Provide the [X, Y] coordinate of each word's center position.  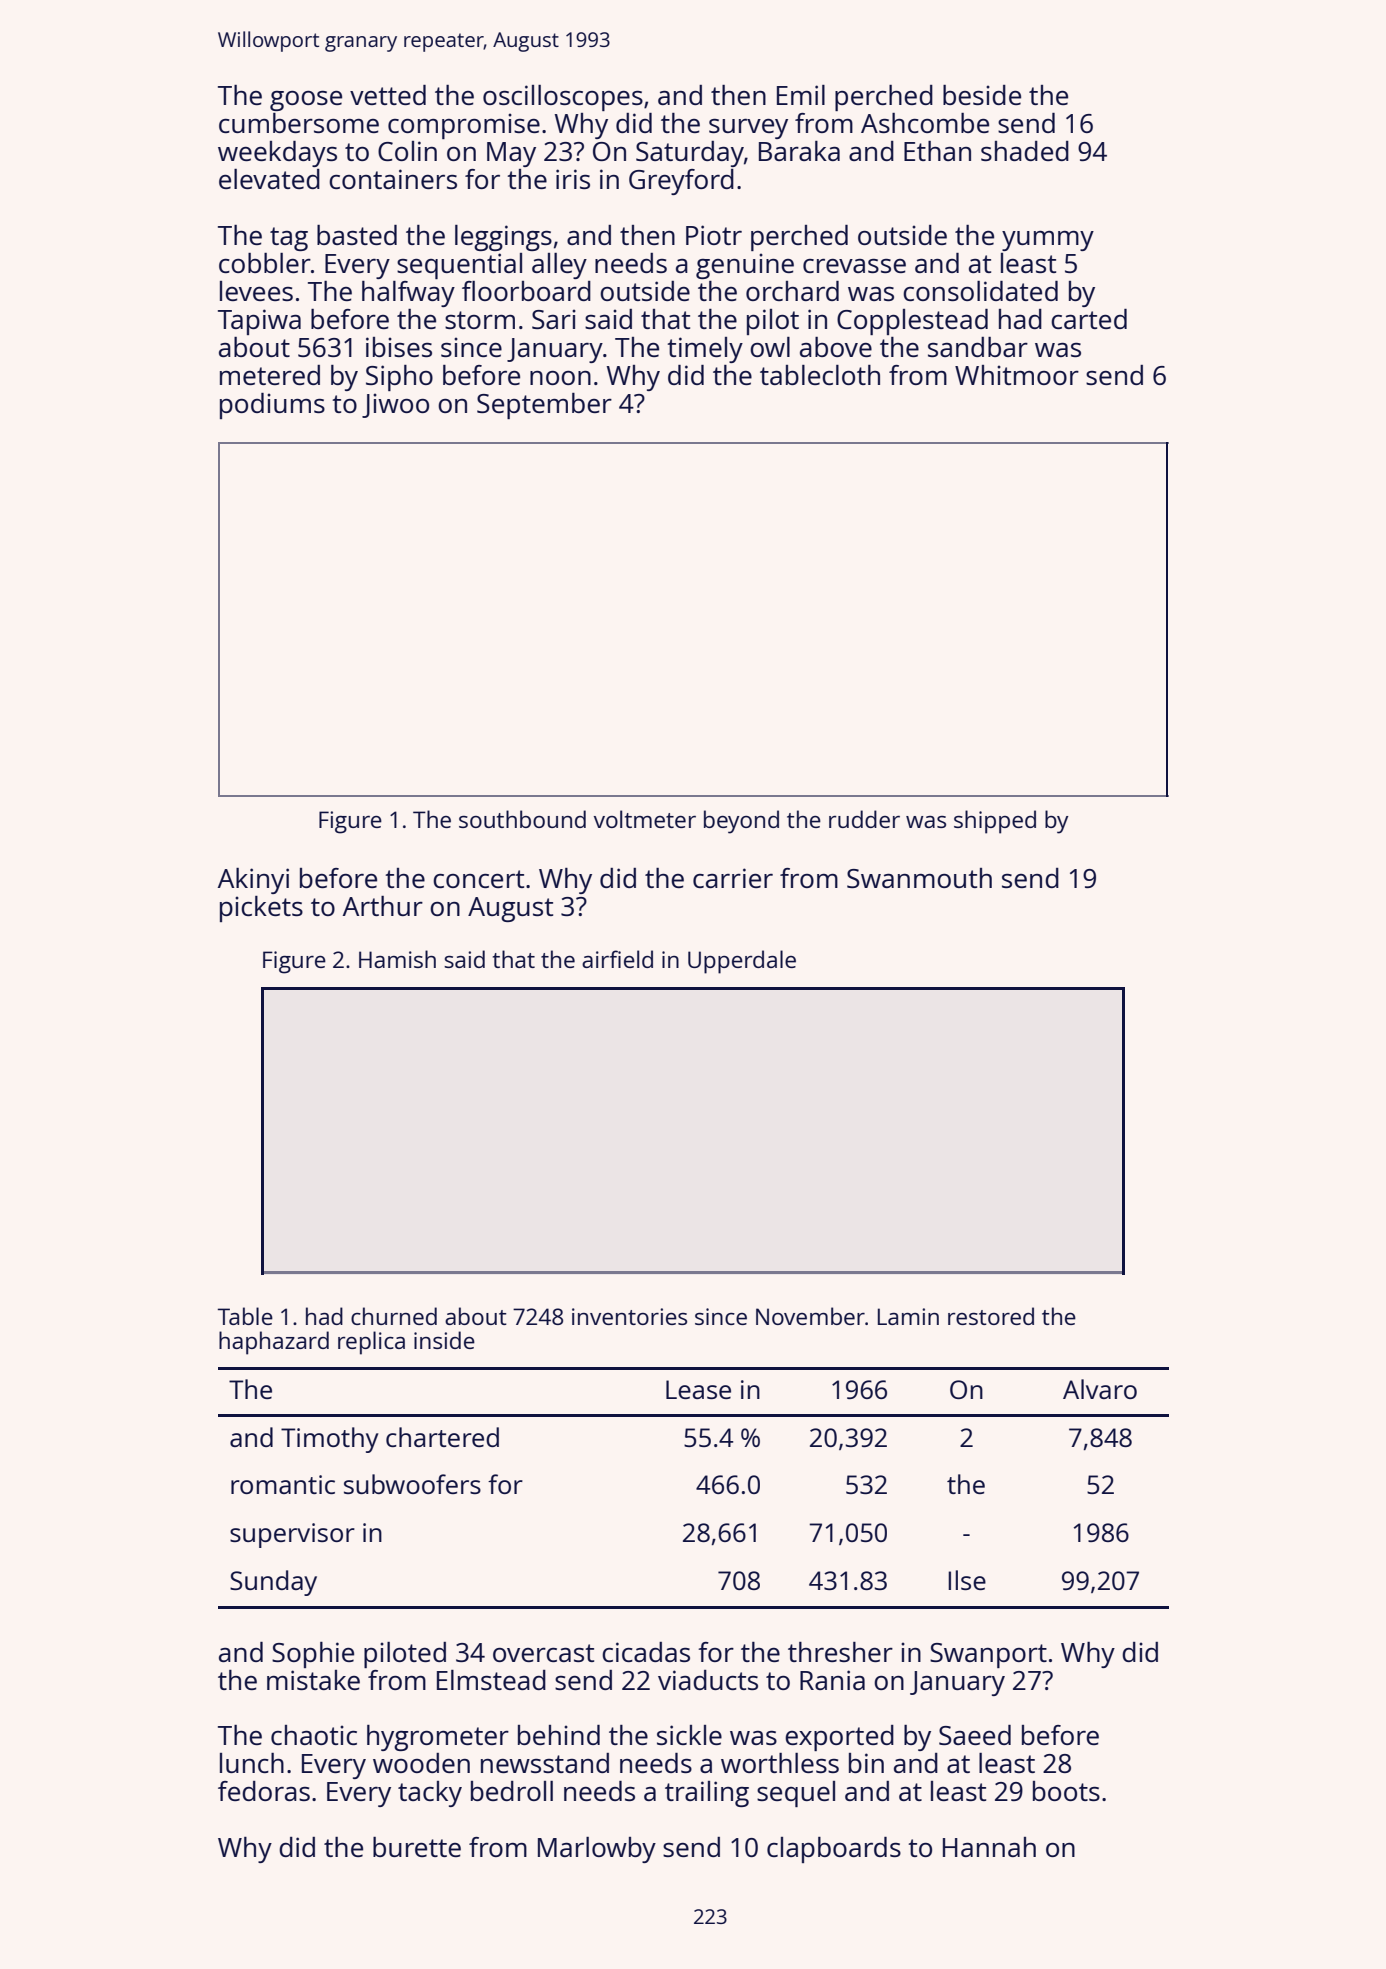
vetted [388, 95]
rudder [864, 819]
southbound [522, 819]
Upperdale [742, 962]
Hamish [397, 959]
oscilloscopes [563, 98]
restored [991, 1316]
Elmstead [491, 1680]
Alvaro [1100, 1389]
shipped [995, 822]
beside [982, 95]
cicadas [646, 1652]
